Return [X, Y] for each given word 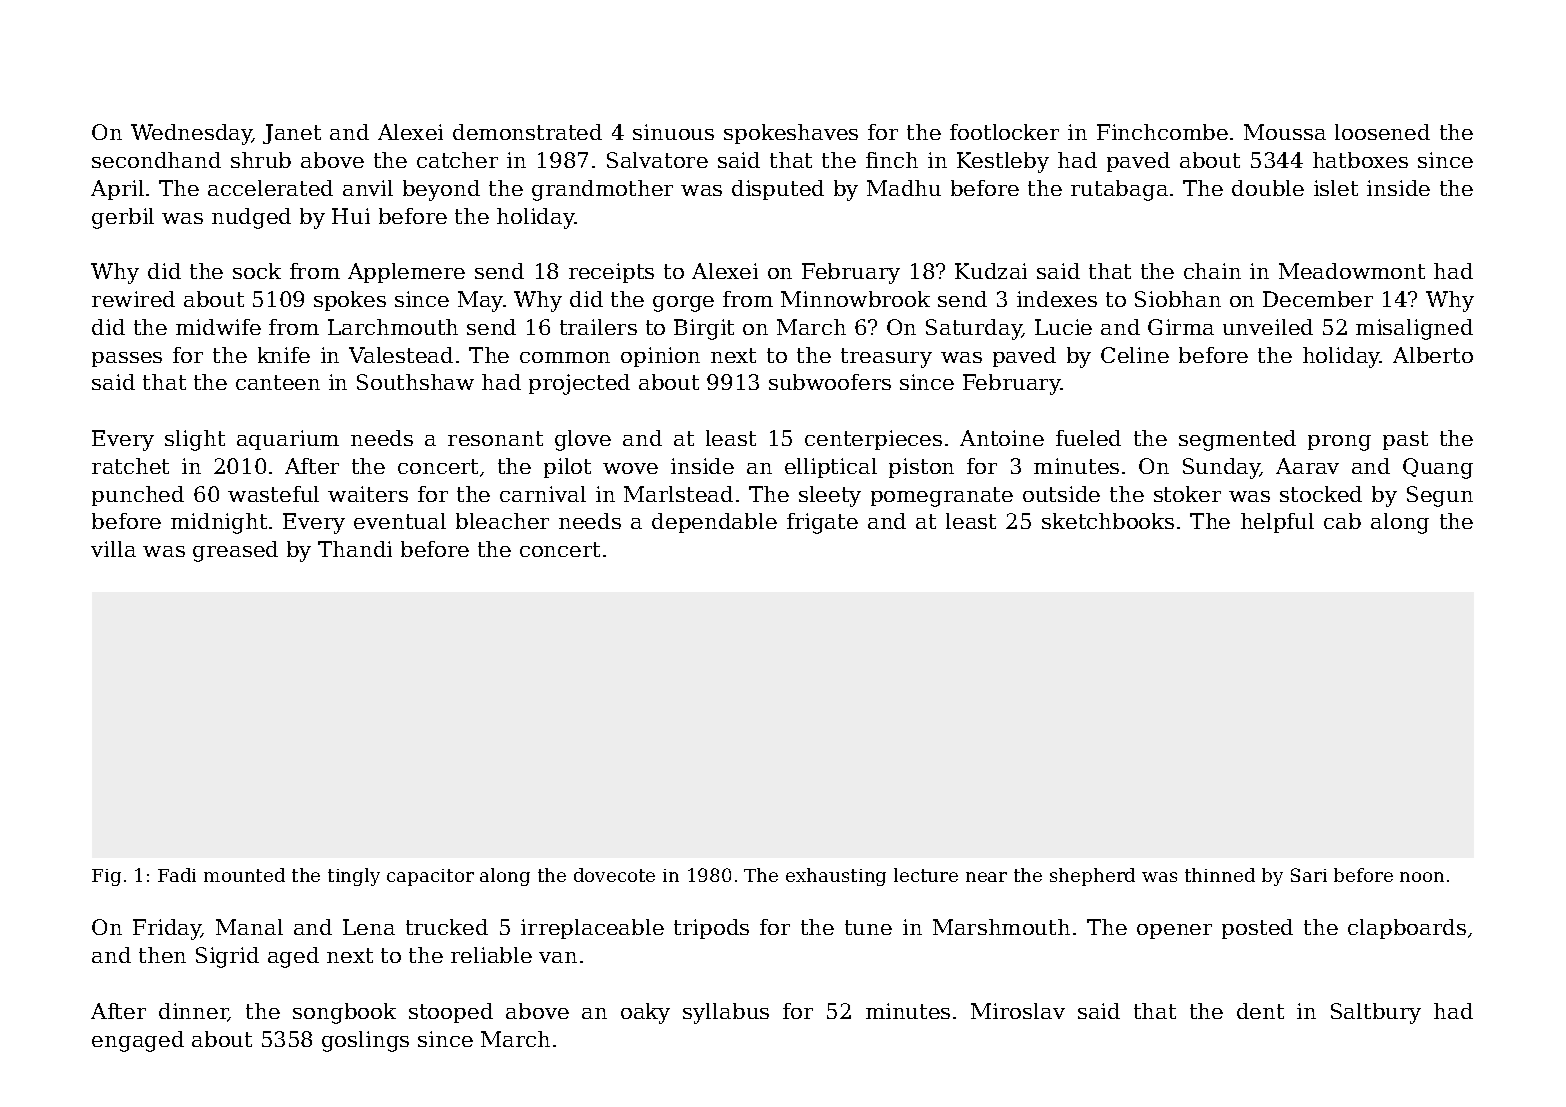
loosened [1382, 132]
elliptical [831, 468]
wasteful [273, 494]
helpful [1277, 523]
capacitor [430, 877]
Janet [292, 134]
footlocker [1004, 132]
